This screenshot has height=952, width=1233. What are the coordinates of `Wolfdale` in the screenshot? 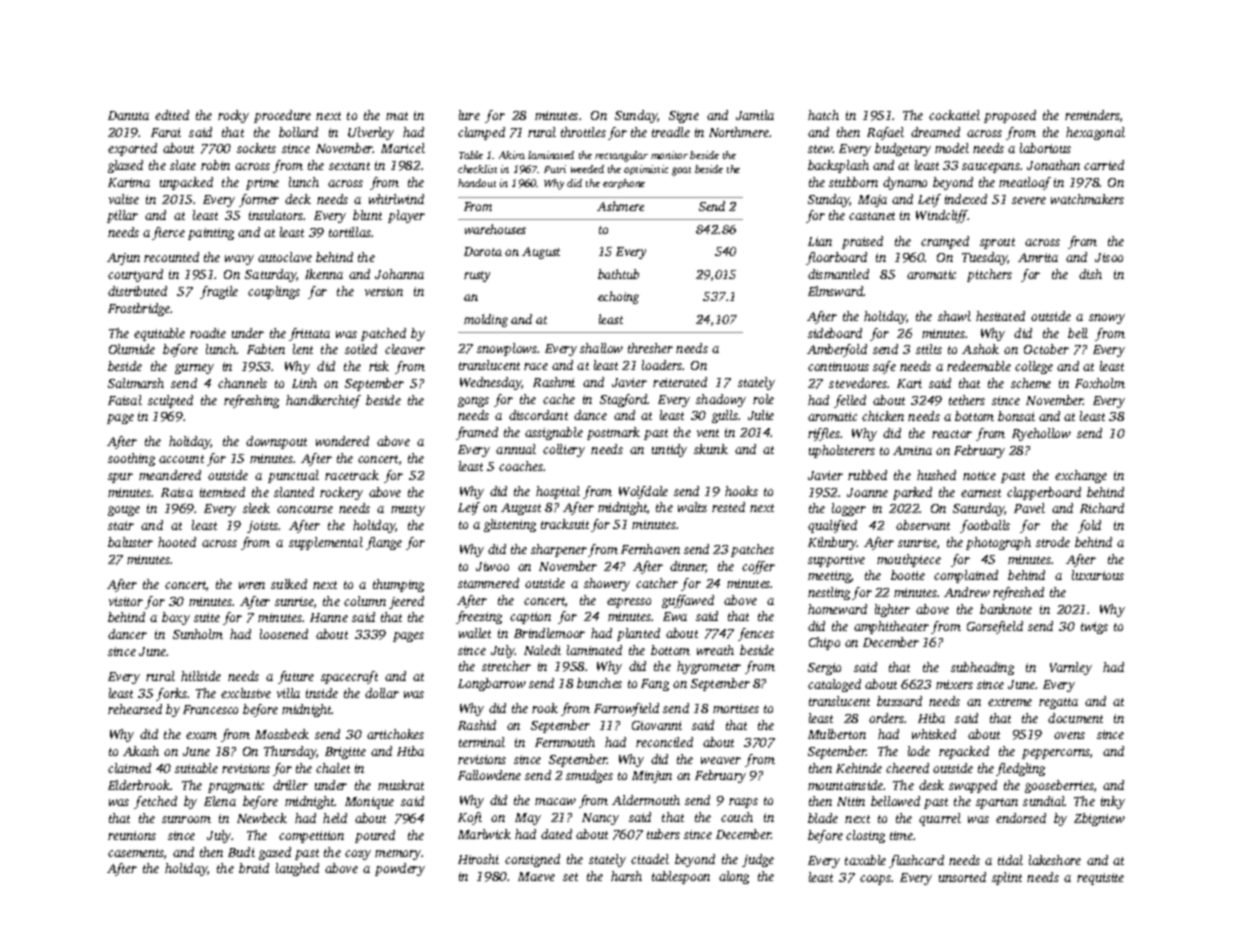 It's located at (643, 492).
